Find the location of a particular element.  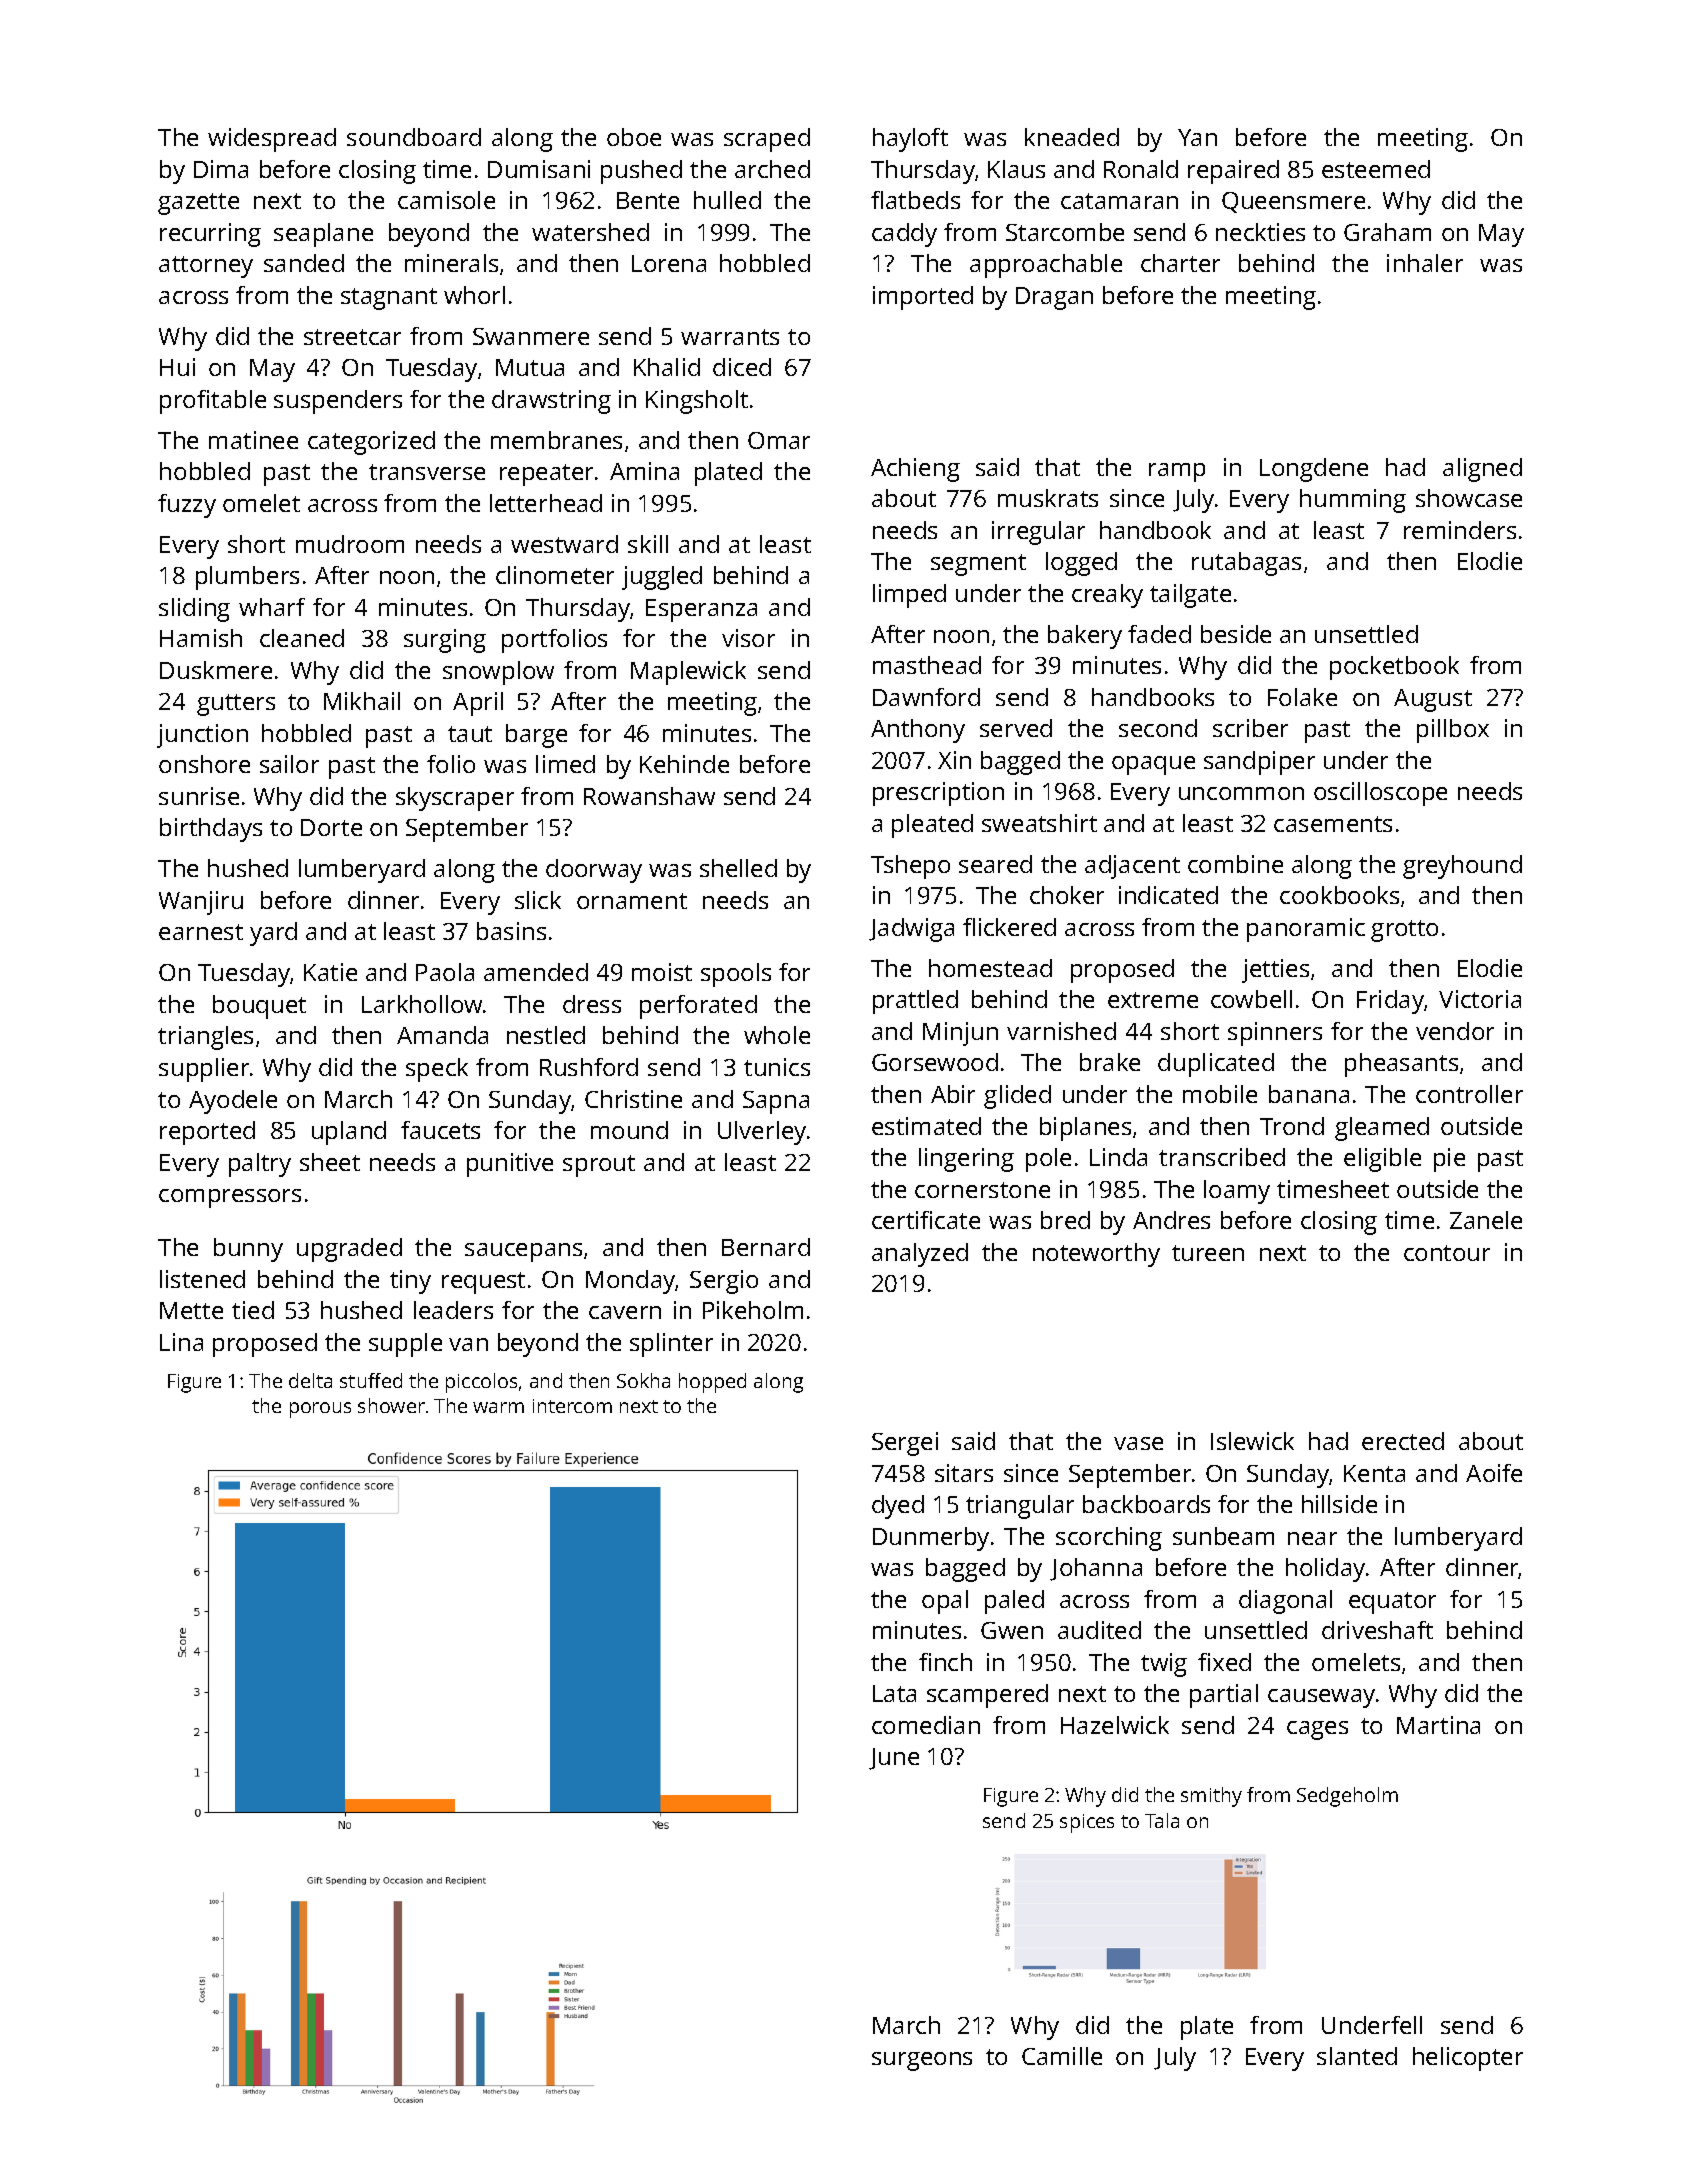

humming is located at coordinates (1353, 501).
